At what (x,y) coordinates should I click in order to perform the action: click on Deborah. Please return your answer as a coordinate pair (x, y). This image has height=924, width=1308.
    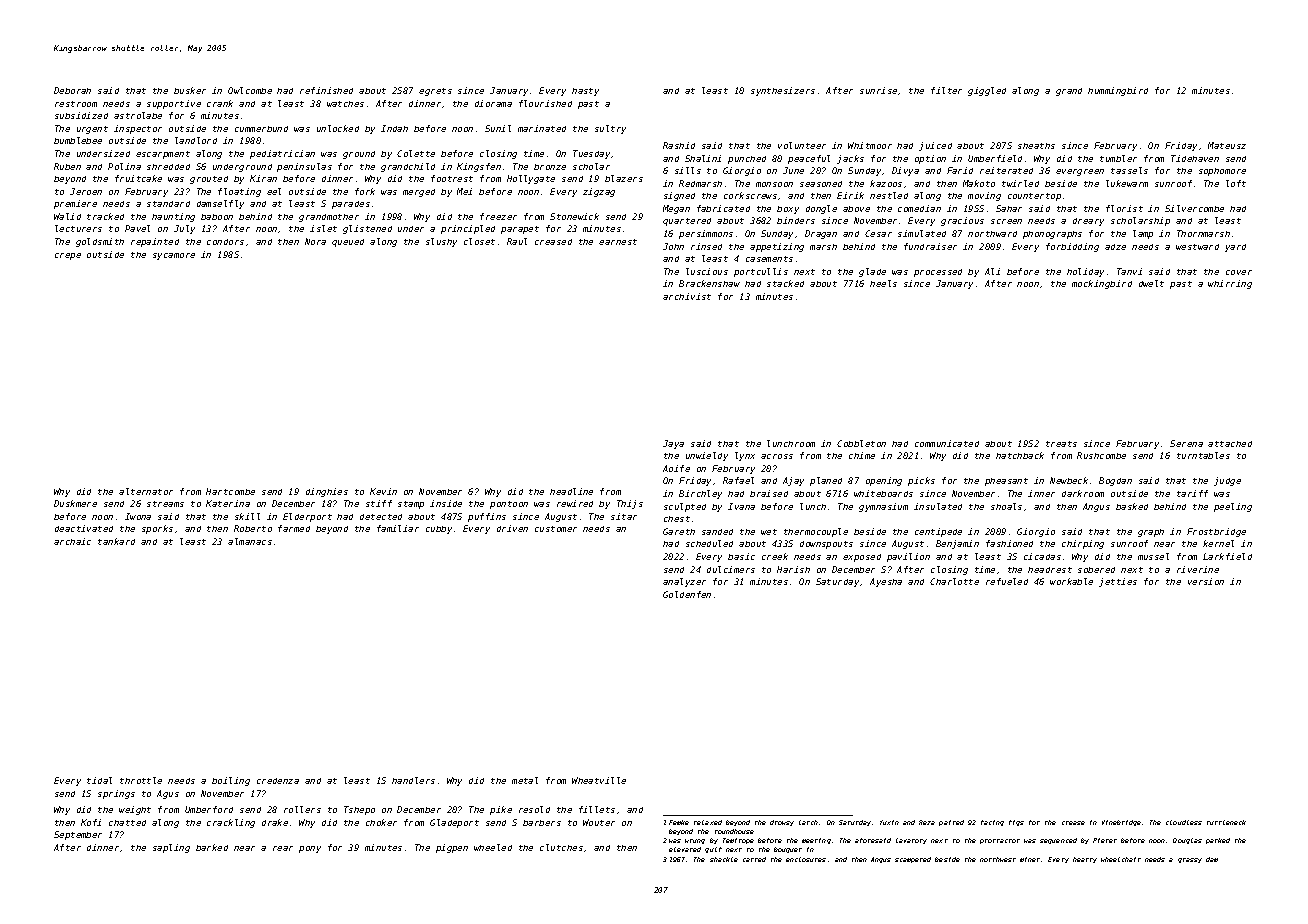
    Looking at the image, I should click on (72, 90).
